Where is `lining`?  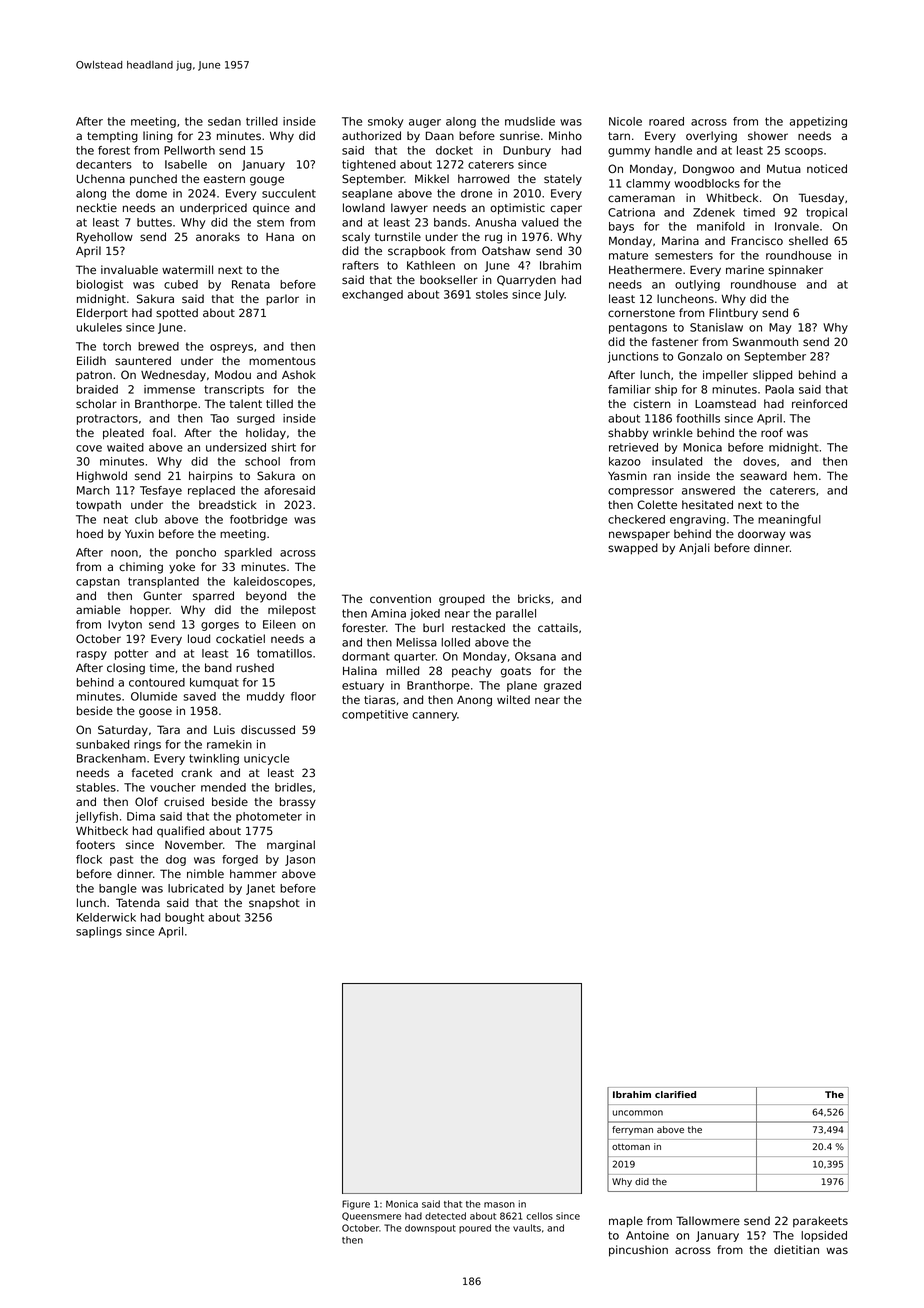 lining is located at coordinates (158, 137).
